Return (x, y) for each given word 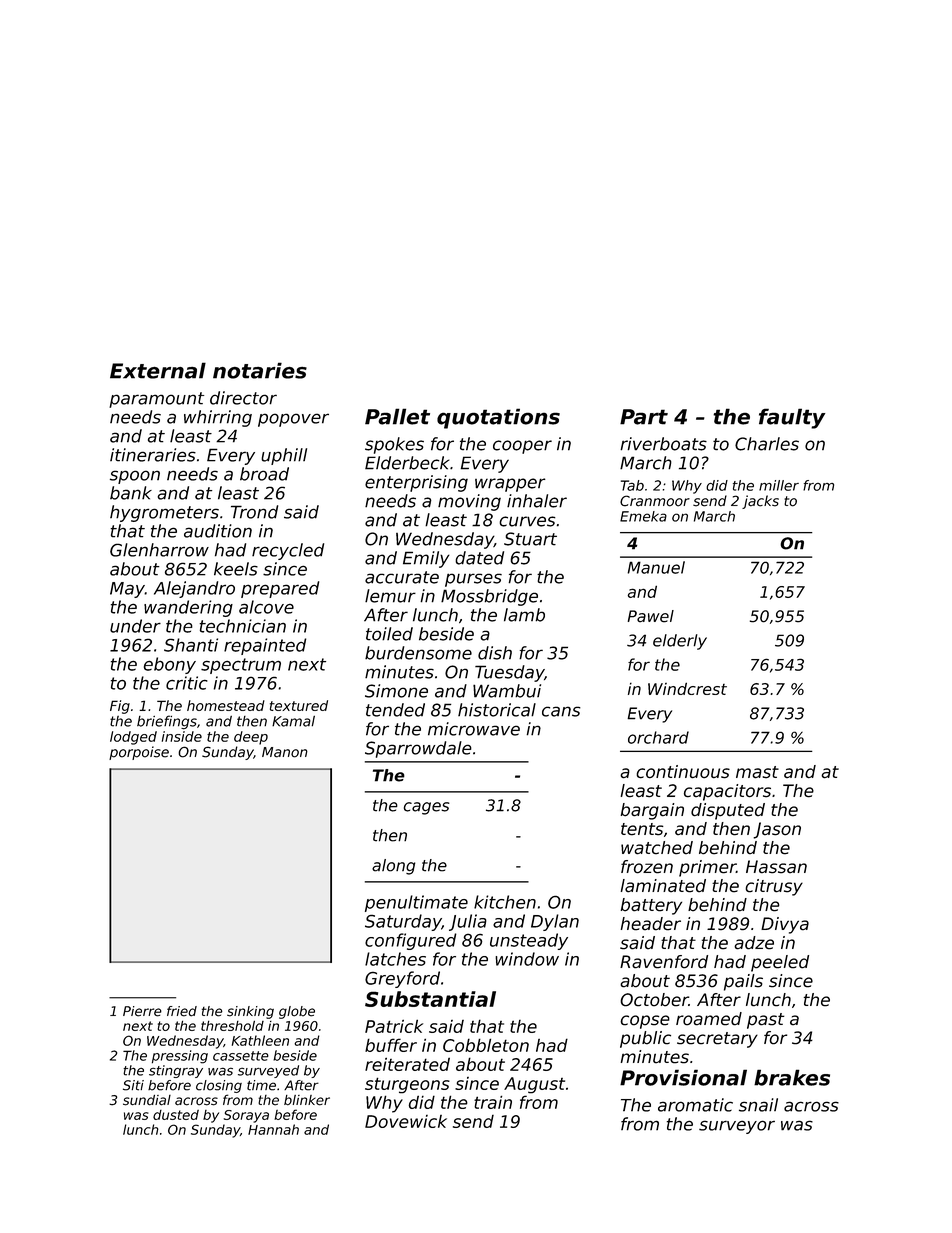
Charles (767, 444)
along (393, 867)
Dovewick (406, 1121)
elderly (680, 642)
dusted (176, 1115)
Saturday (403, 922)
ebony (170, 665)
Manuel (656, 567)
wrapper (510, 485)
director (243, 398)
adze (754, 943)
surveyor (737, 1127)
